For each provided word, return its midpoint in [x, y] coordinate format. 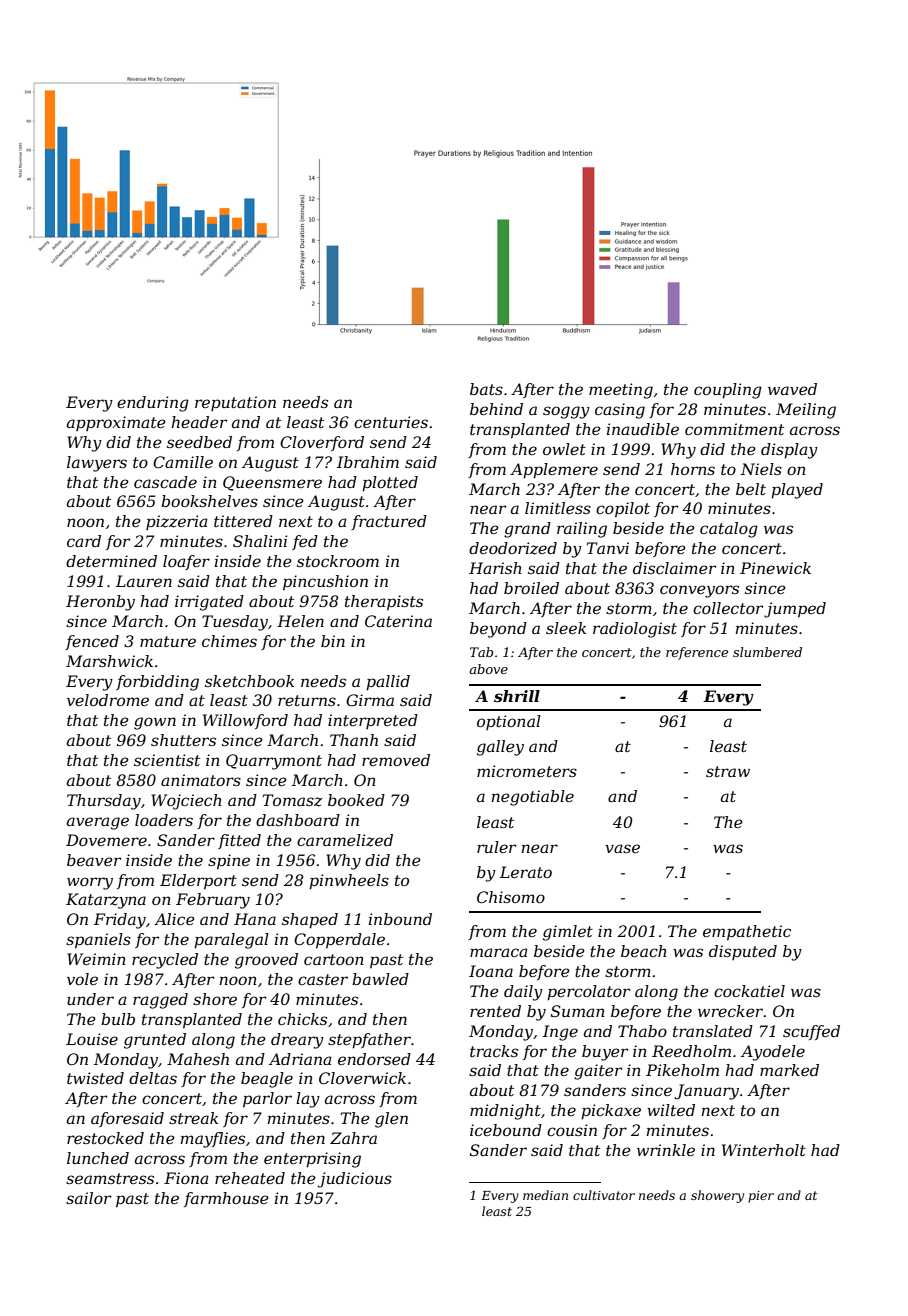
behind [496, 409]
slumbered [767, 652]
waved [792, 389]
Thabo [642, 1031]
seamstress [110, 1178]
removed [396, 760]
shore [215, 999]
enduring [153, 404]
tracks [494, 1051]
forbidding [157, 683]
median [545, 1195]
